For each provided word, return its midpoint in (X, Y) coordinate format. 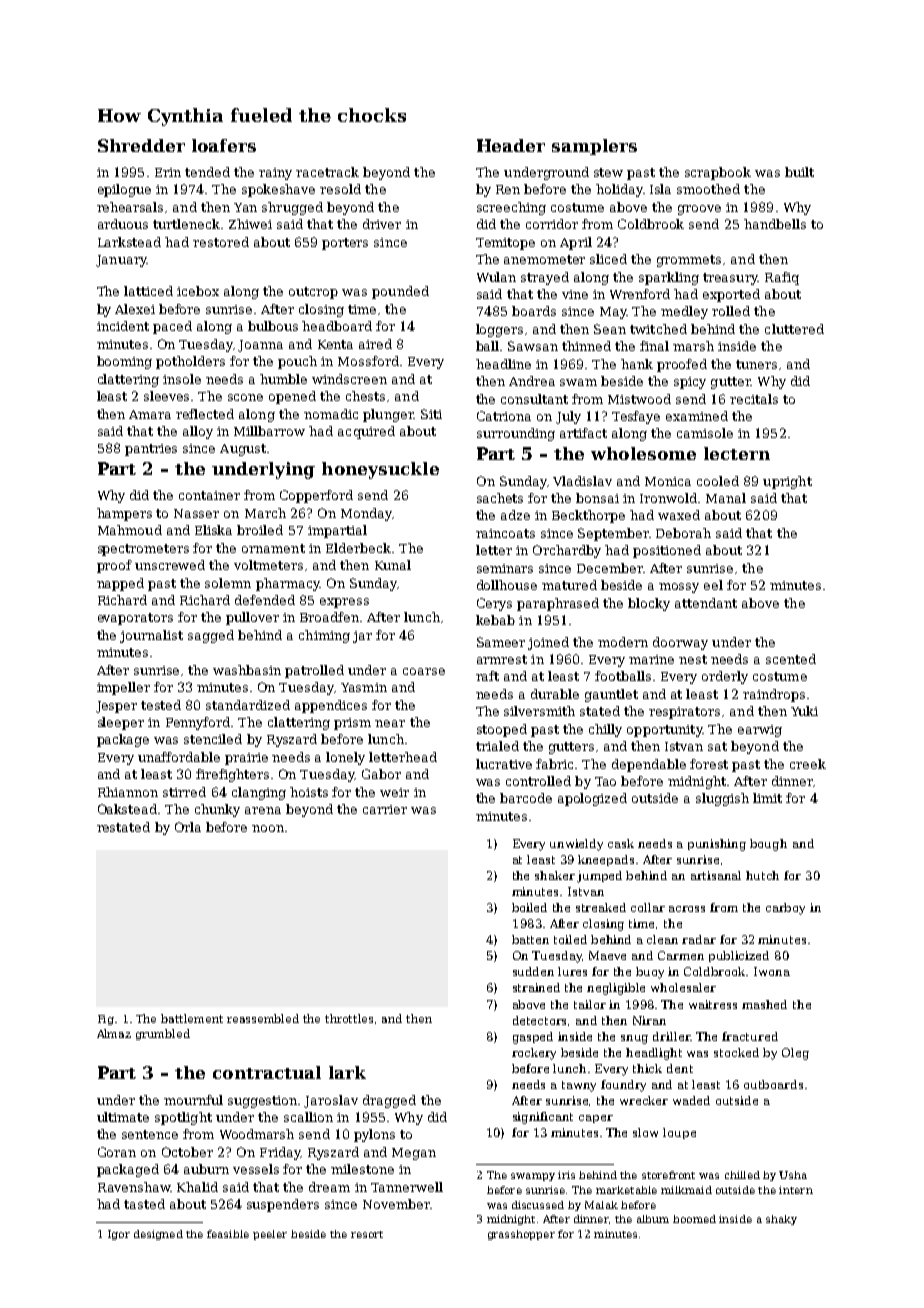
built (799, 172)
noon (268, 828)
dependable (649, 765)
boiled (529, 907)
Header (511, 145)
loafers (224, 145)
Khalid (197, 1187)
